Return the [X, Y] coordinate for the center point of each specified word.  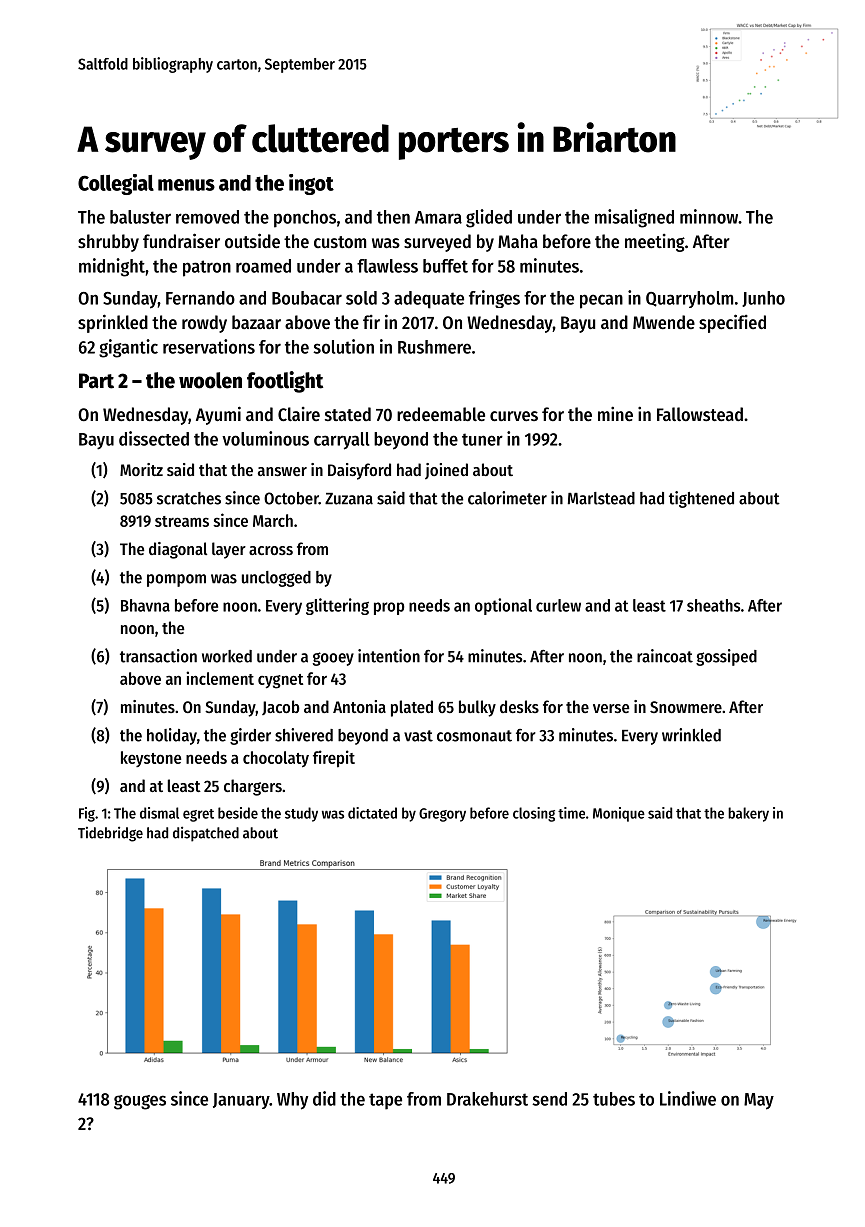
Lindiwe [688, 1098]
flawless [387, 266]
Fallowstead [700, 414]
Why [292, 1101]
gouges [140, 1102]
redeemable [441, 414]
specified [732, 323]
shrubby [108, 243]
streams [182, 521]
